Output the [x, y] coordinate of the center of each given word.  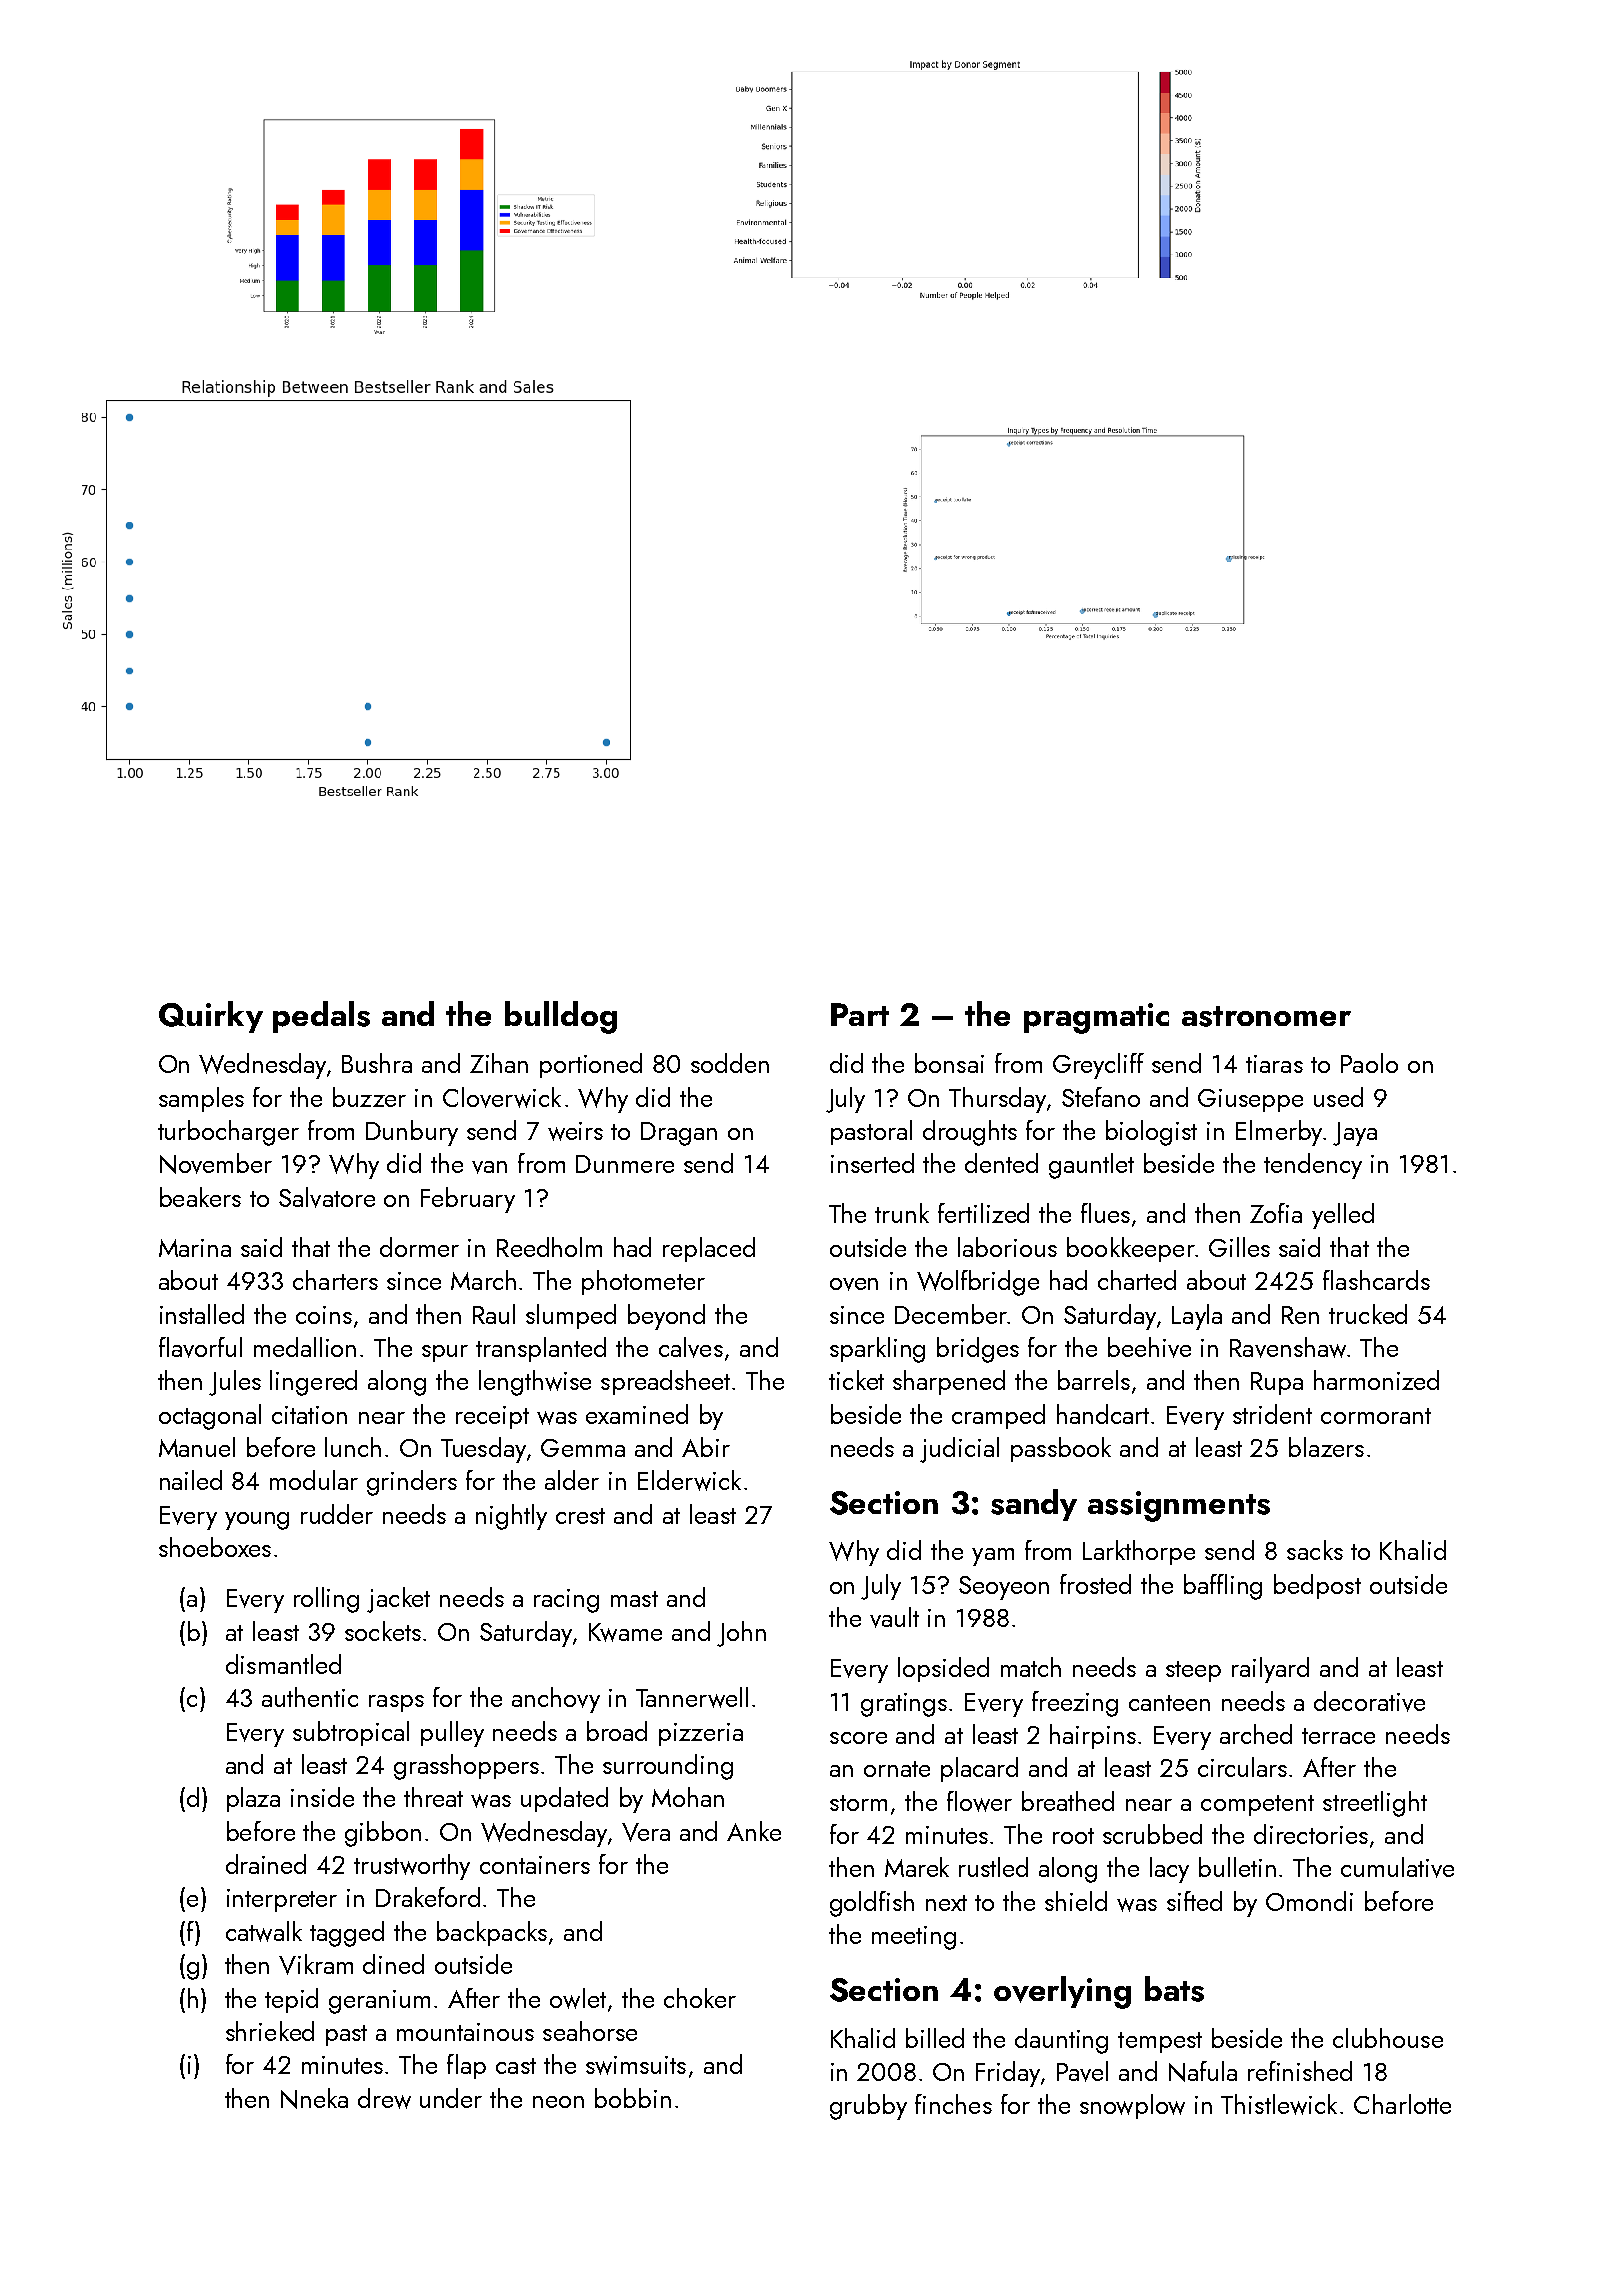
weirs [575, 1131]
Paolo [1369, 1063]
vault [894, 1617]
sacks [1315, 1550]
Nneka [314, 2098]
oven [854, 1284]
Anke [754, 1831]
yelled [1343, 1216]
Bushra [377, 1063]
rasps [396, 1703]
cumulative [1397, 1867]
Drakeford [428, 1897]
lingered [313, 1383]
